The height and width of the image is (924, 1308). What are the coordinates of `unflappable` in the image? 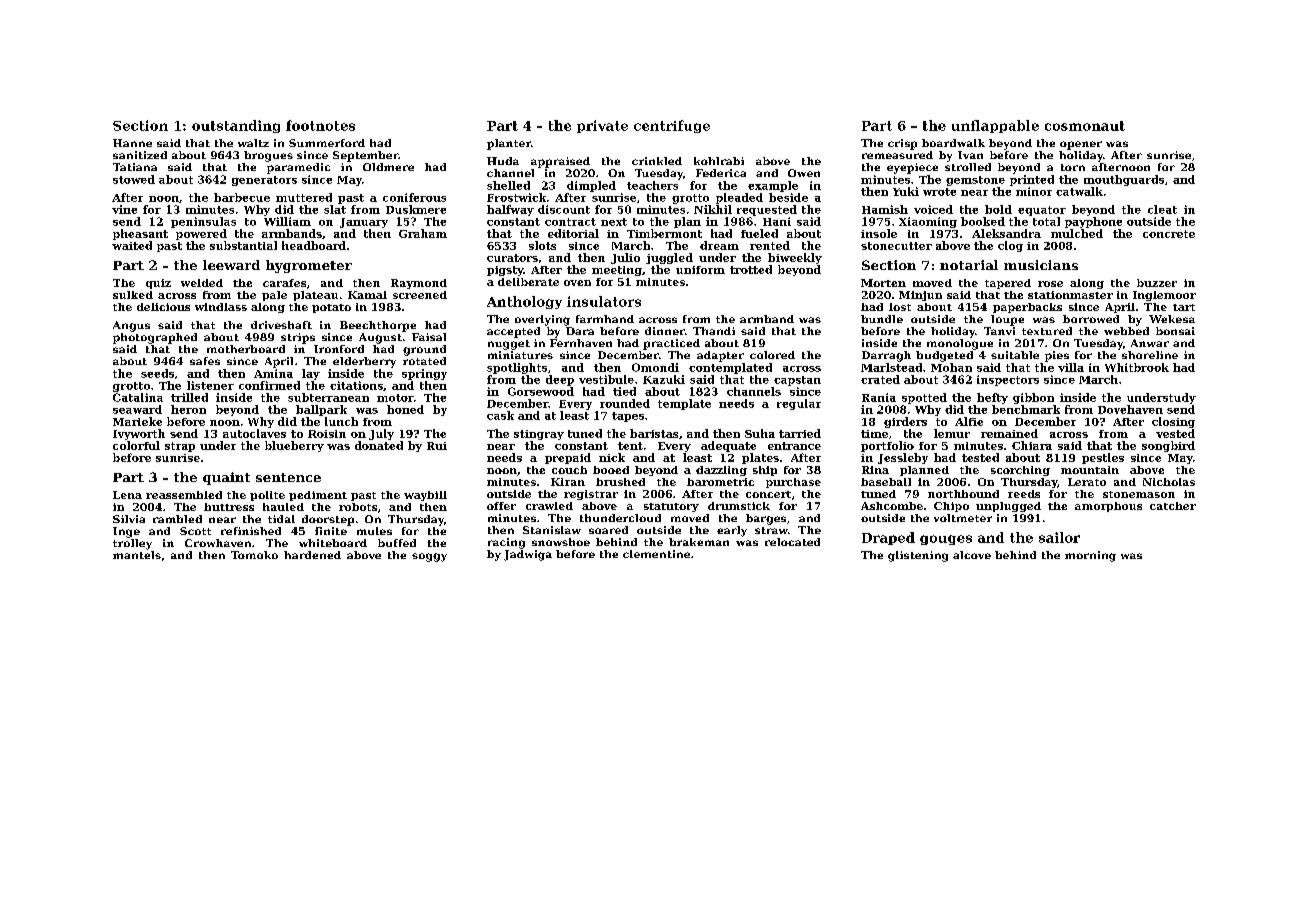 It's located at (995, 126).
